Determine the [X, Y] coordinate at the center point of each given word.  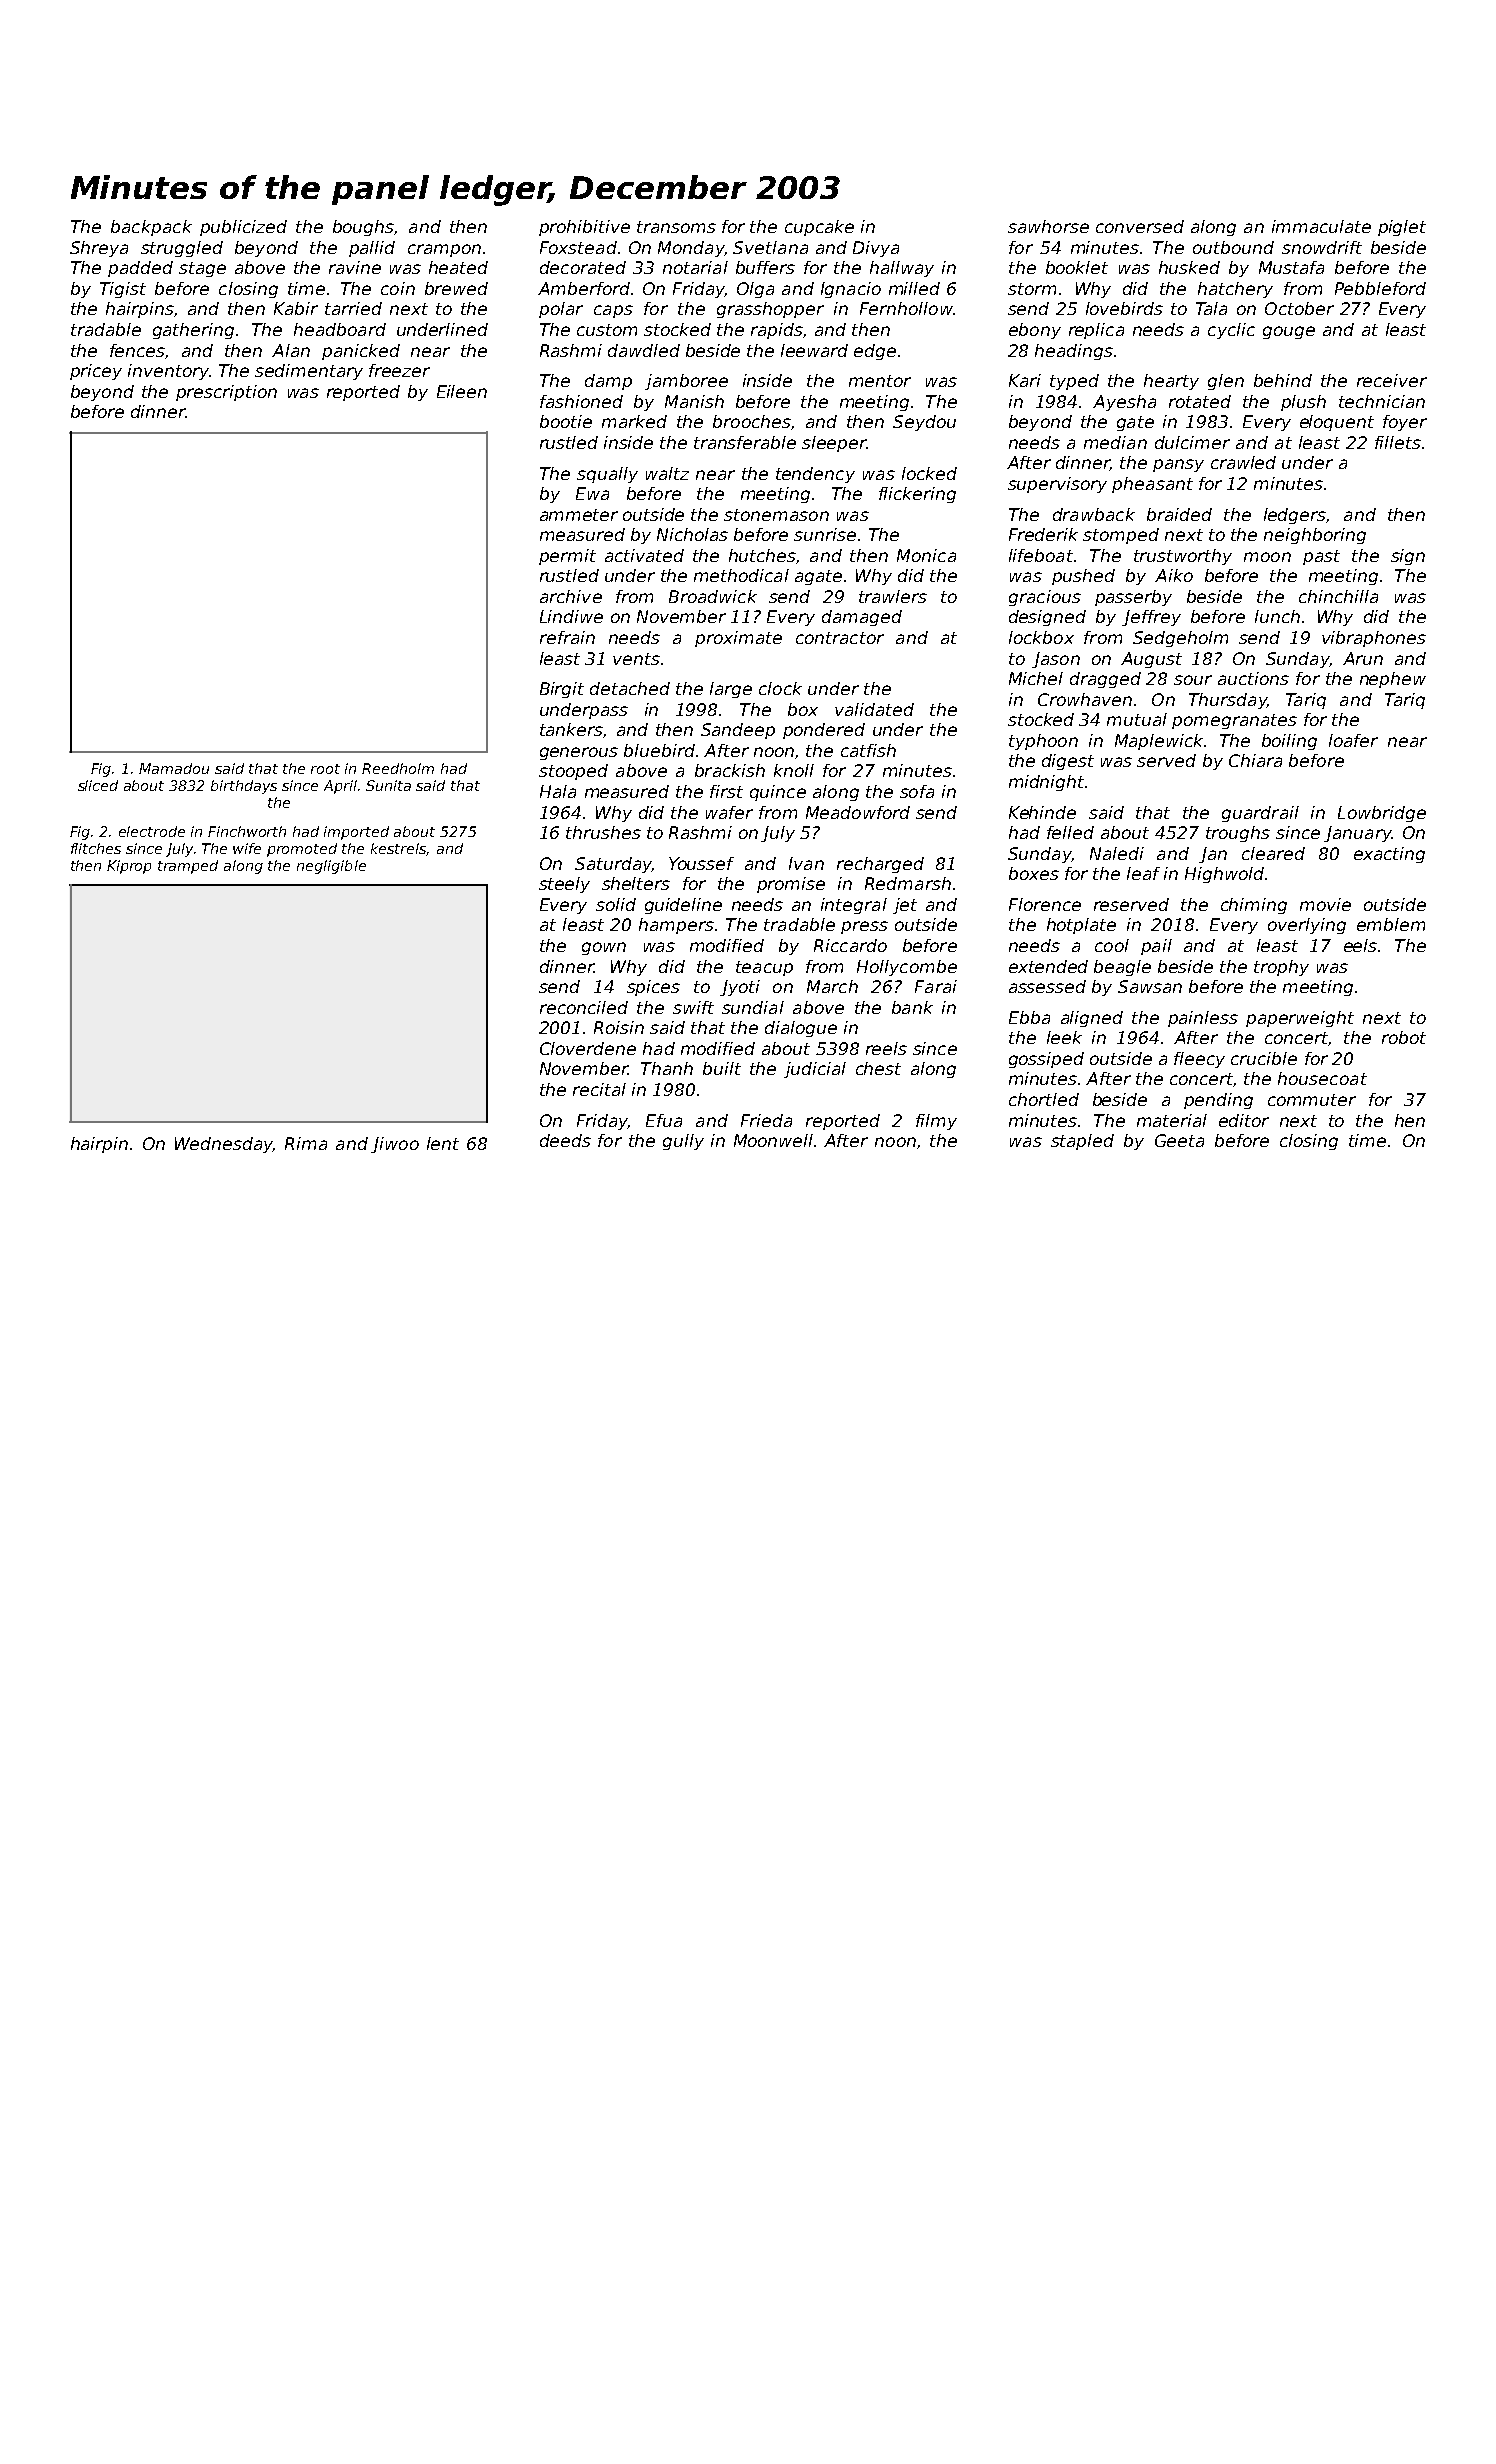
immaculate [1321, 226]
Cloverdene [588, 1048]
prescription [226, 393]
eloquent [1337, 423]
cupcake [819, 228]
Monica [926, 555]
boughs [363, 228]
